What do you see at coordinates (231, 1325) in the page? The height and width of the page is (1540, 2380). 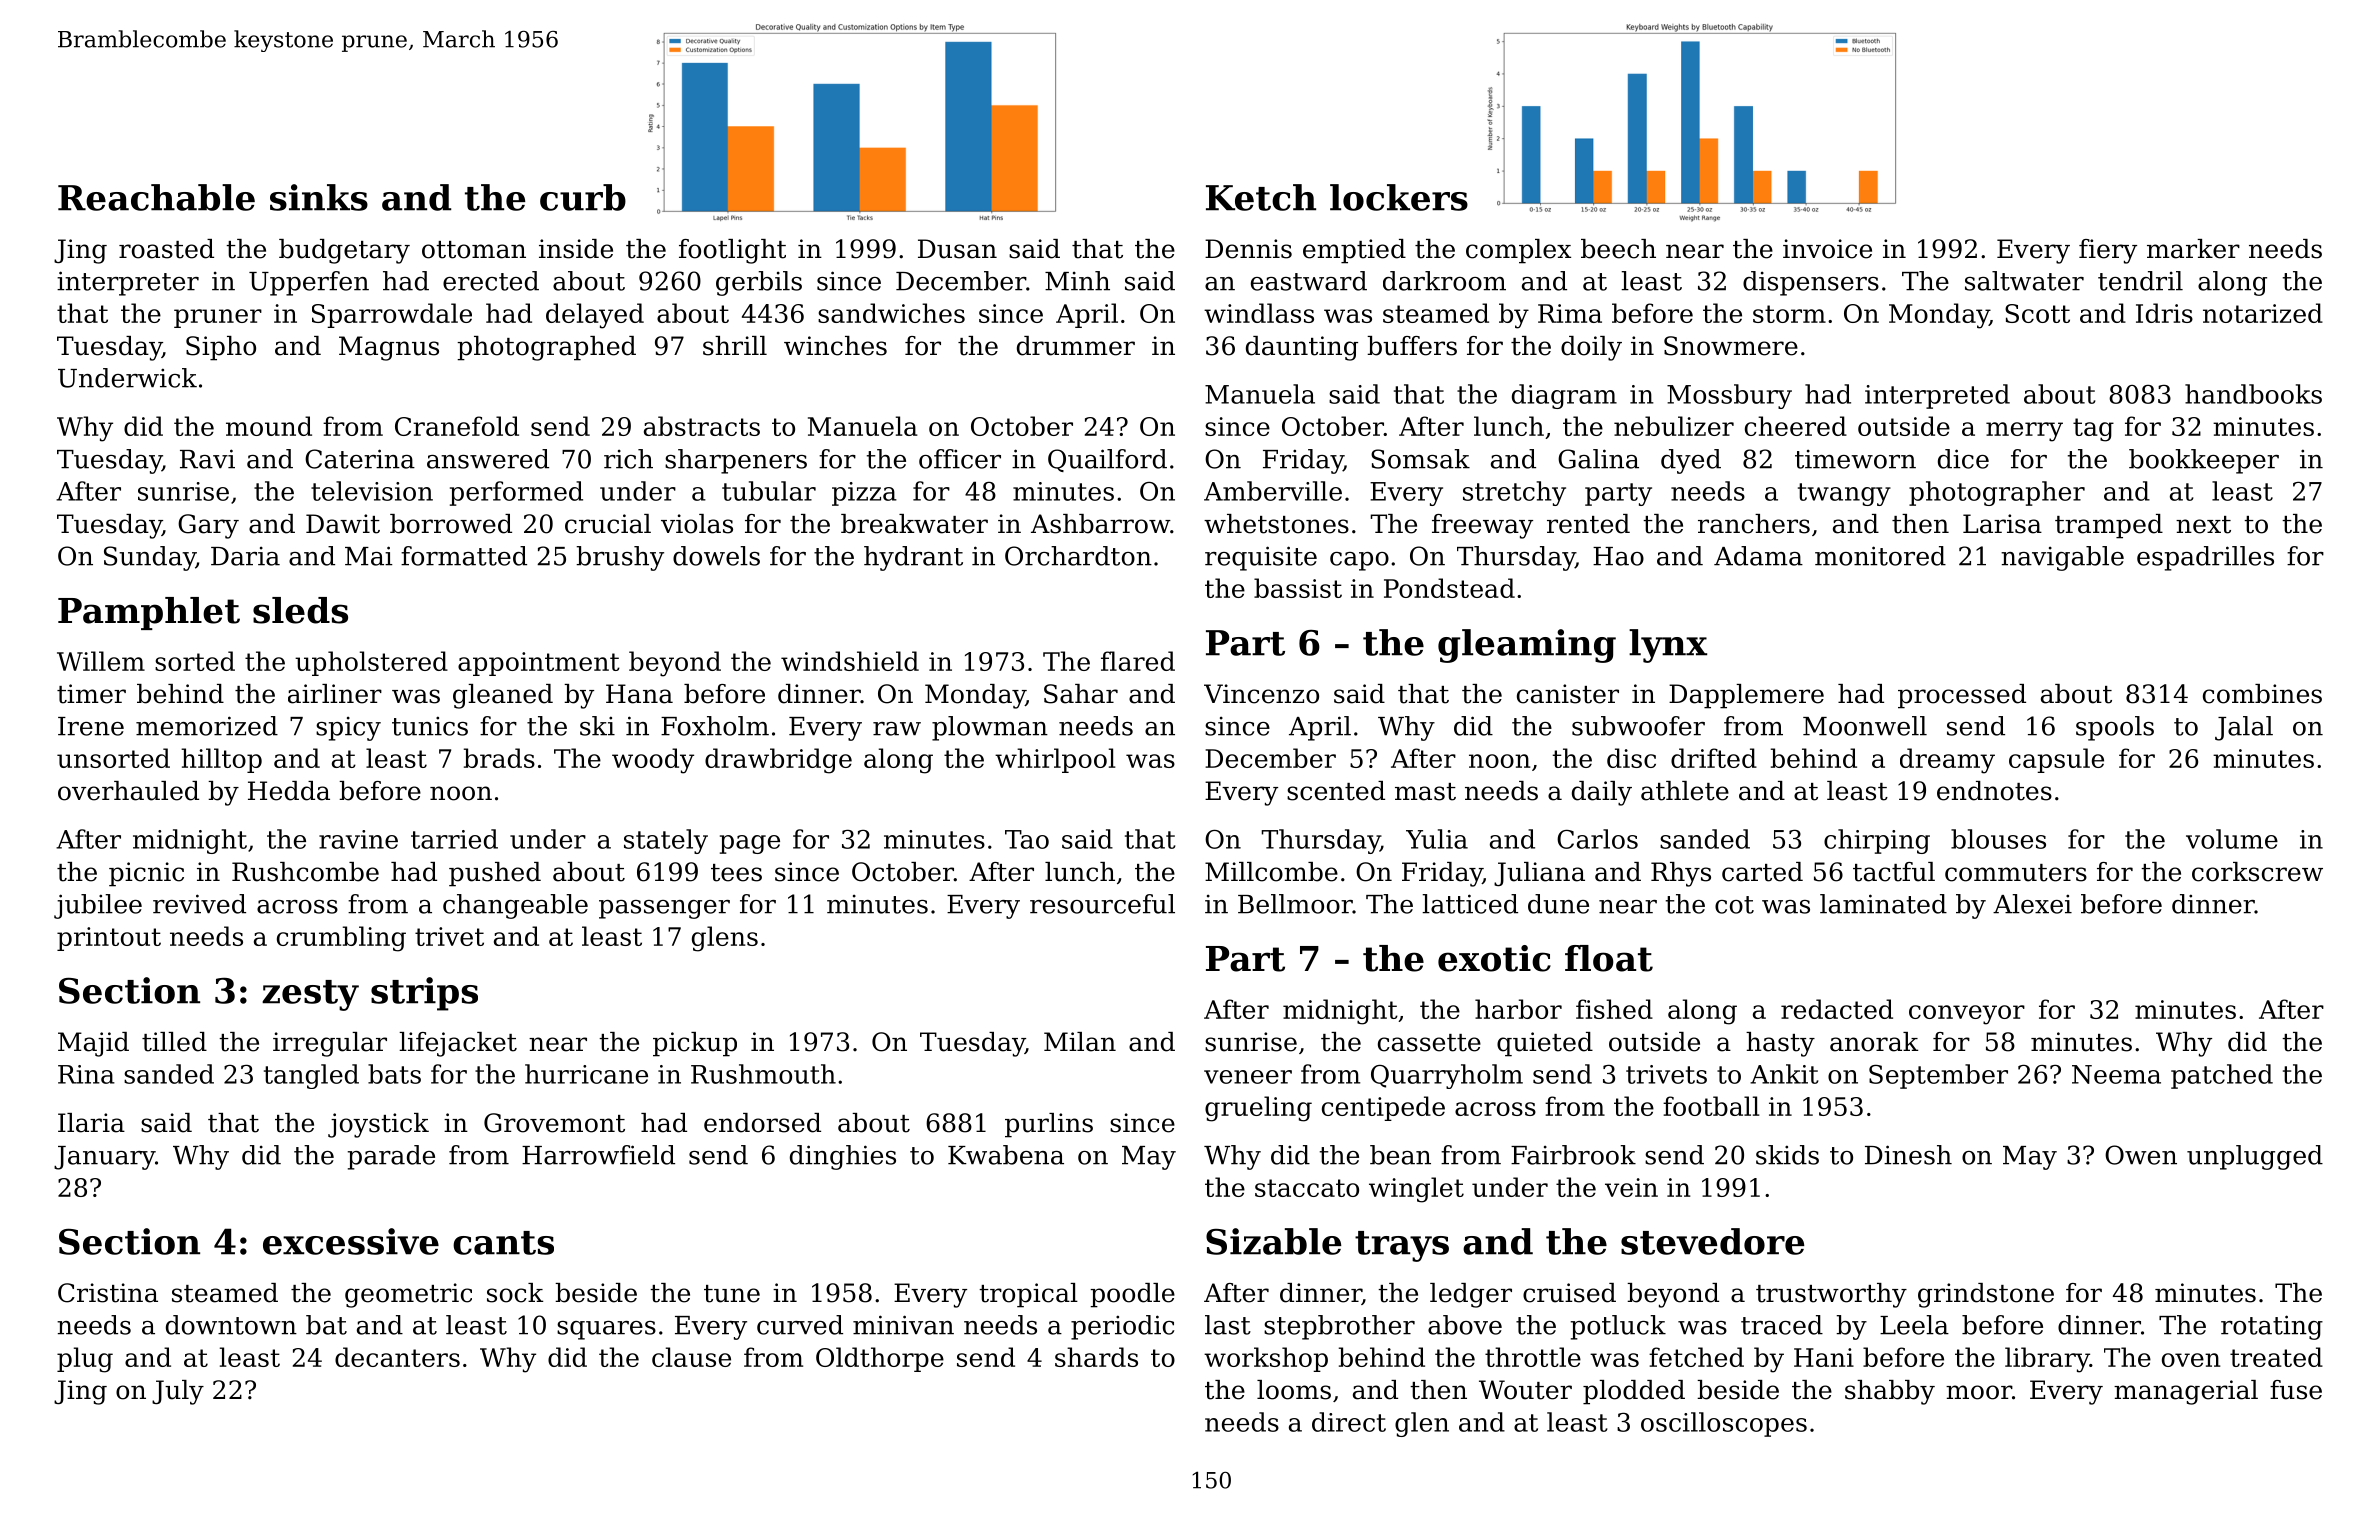 I see `downtown` at bounding box center [231, 1325].
